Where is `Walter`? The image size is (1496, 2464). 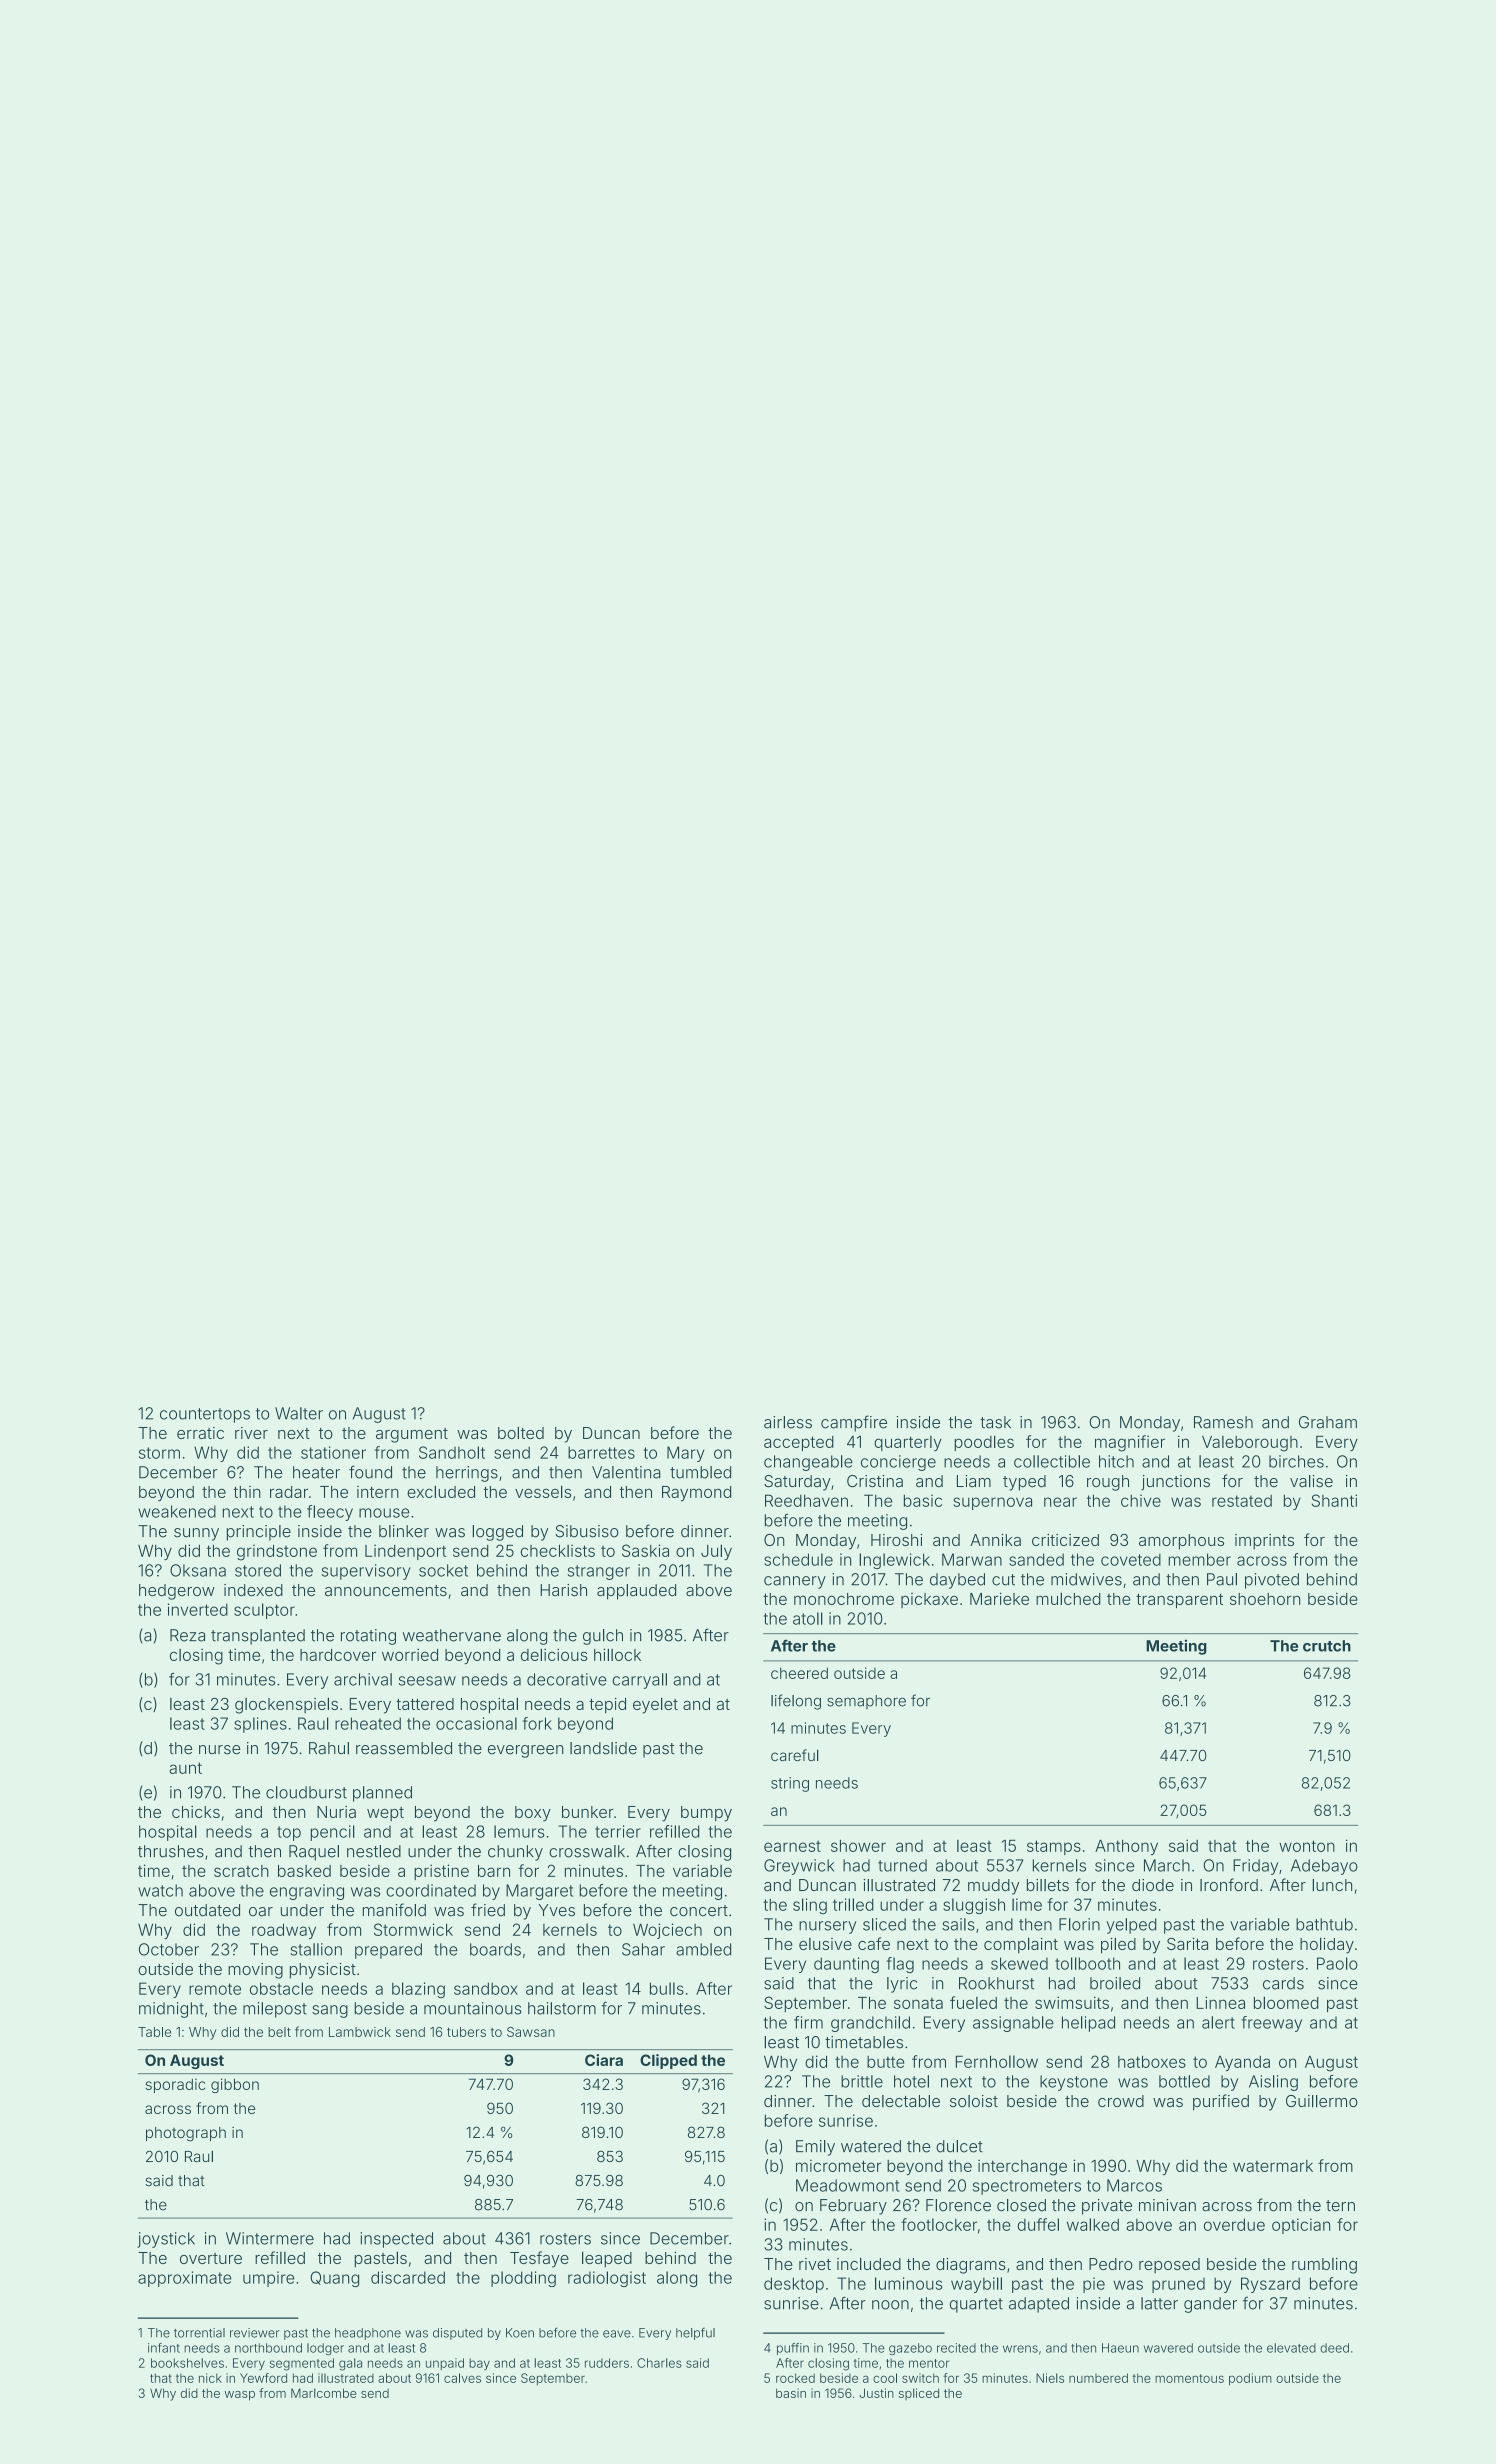
Walter is located at coordinates (299, 1413).
